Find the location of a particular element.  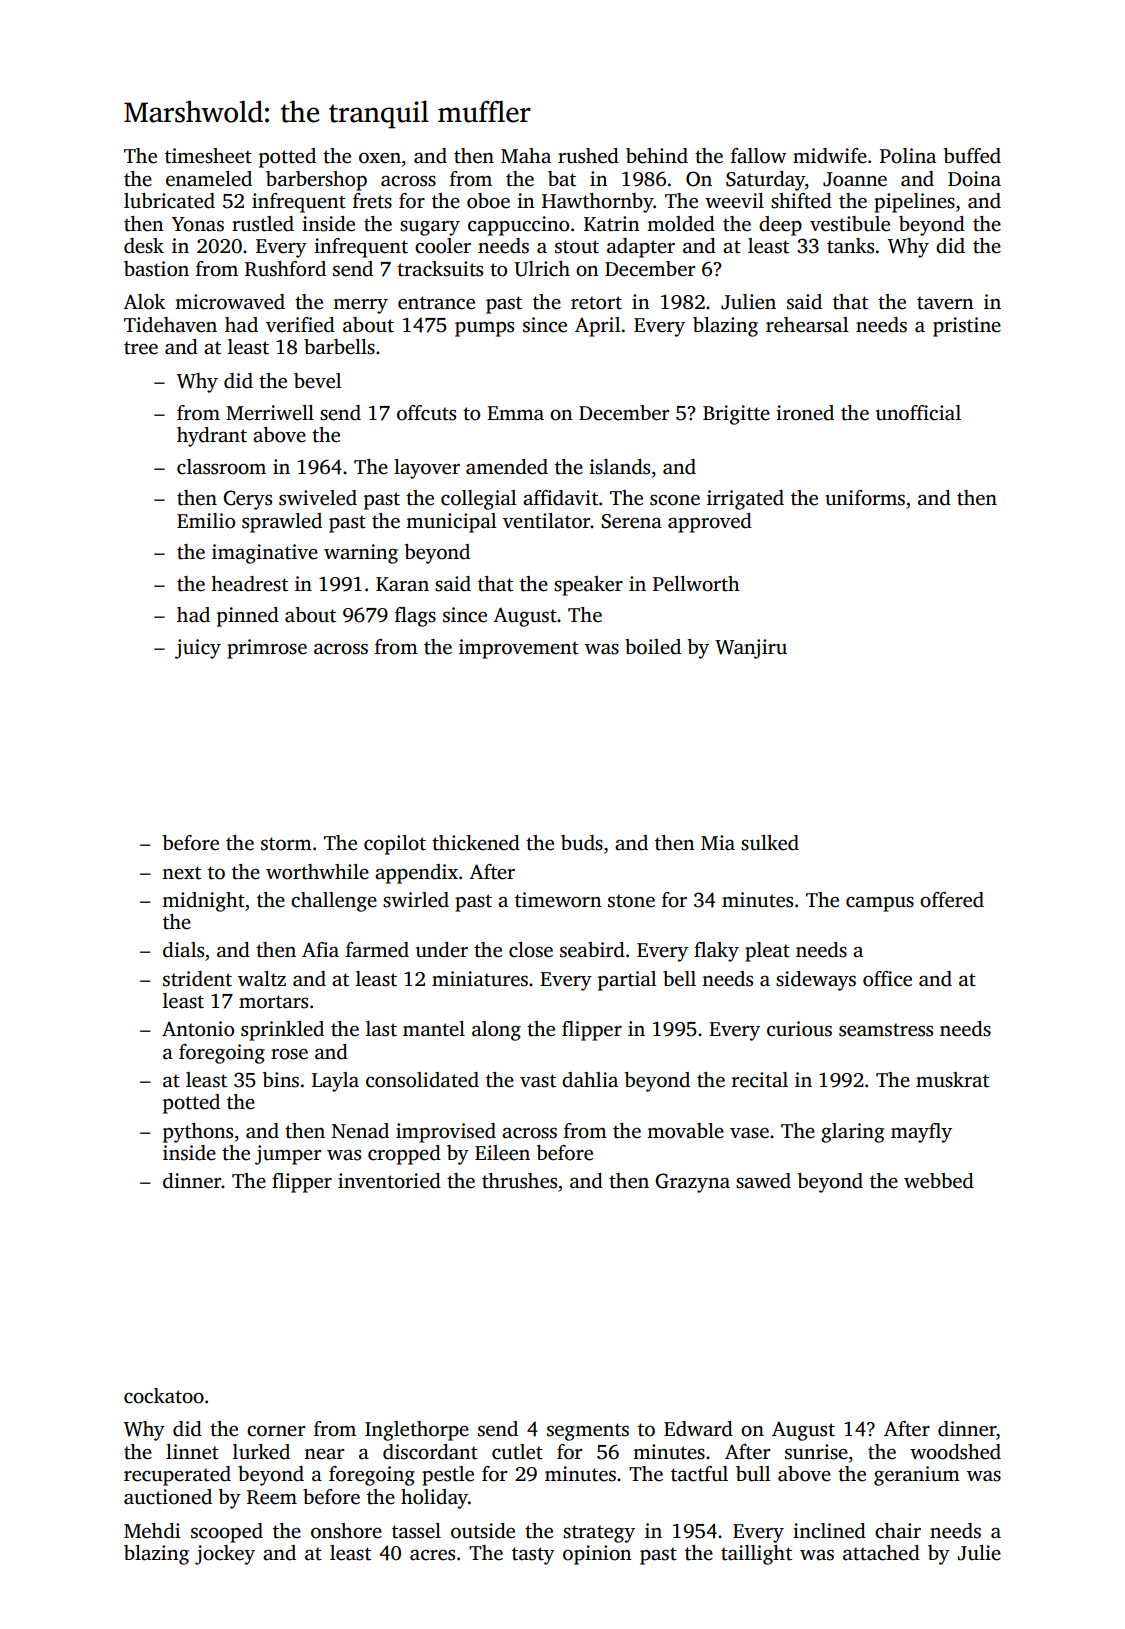

inventoried is located at coordinates (389, 1181).
